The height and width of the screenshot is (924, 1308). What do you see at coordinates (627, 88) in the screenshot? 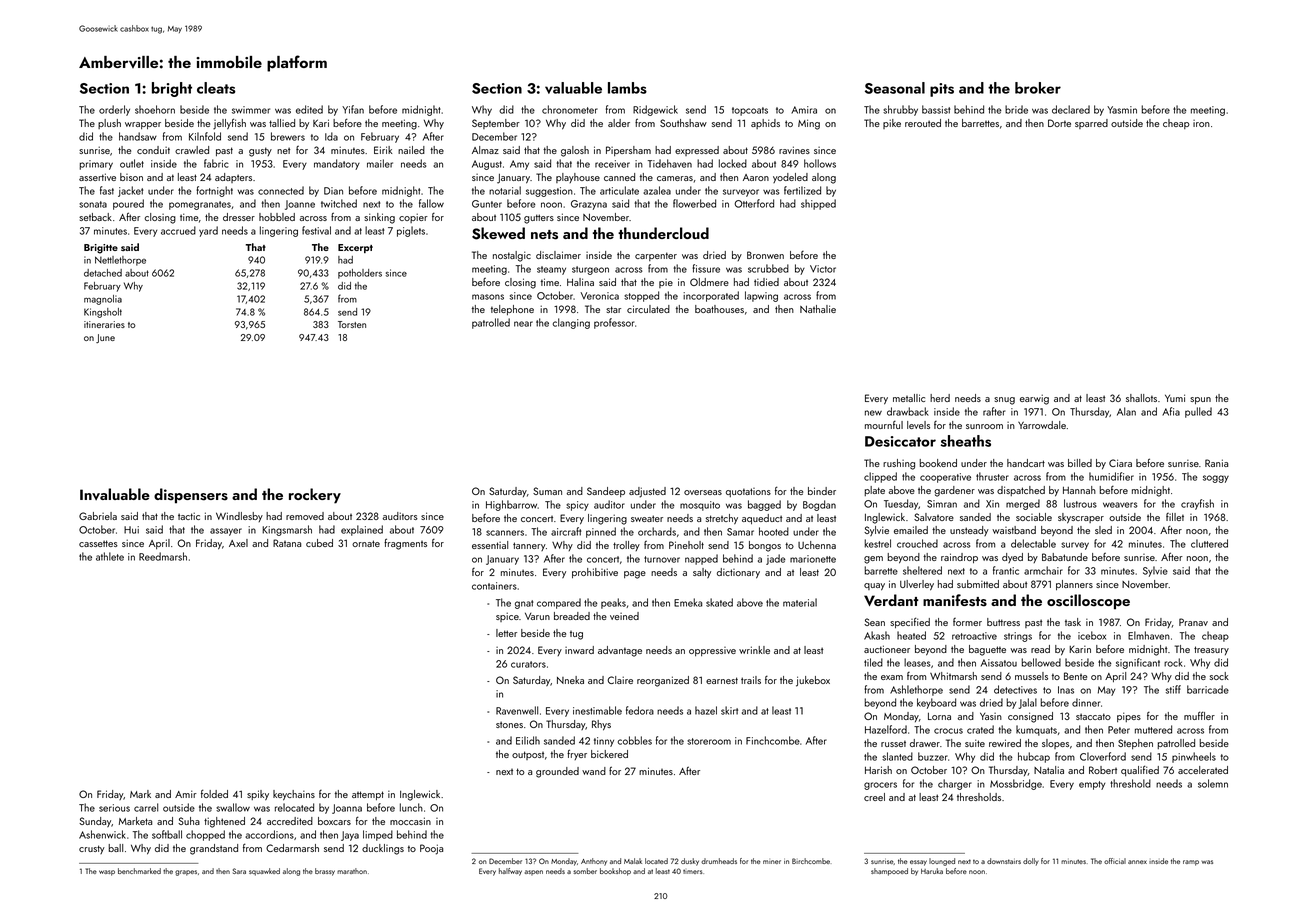
I see `lambs` at bounding box center [627, 88].
